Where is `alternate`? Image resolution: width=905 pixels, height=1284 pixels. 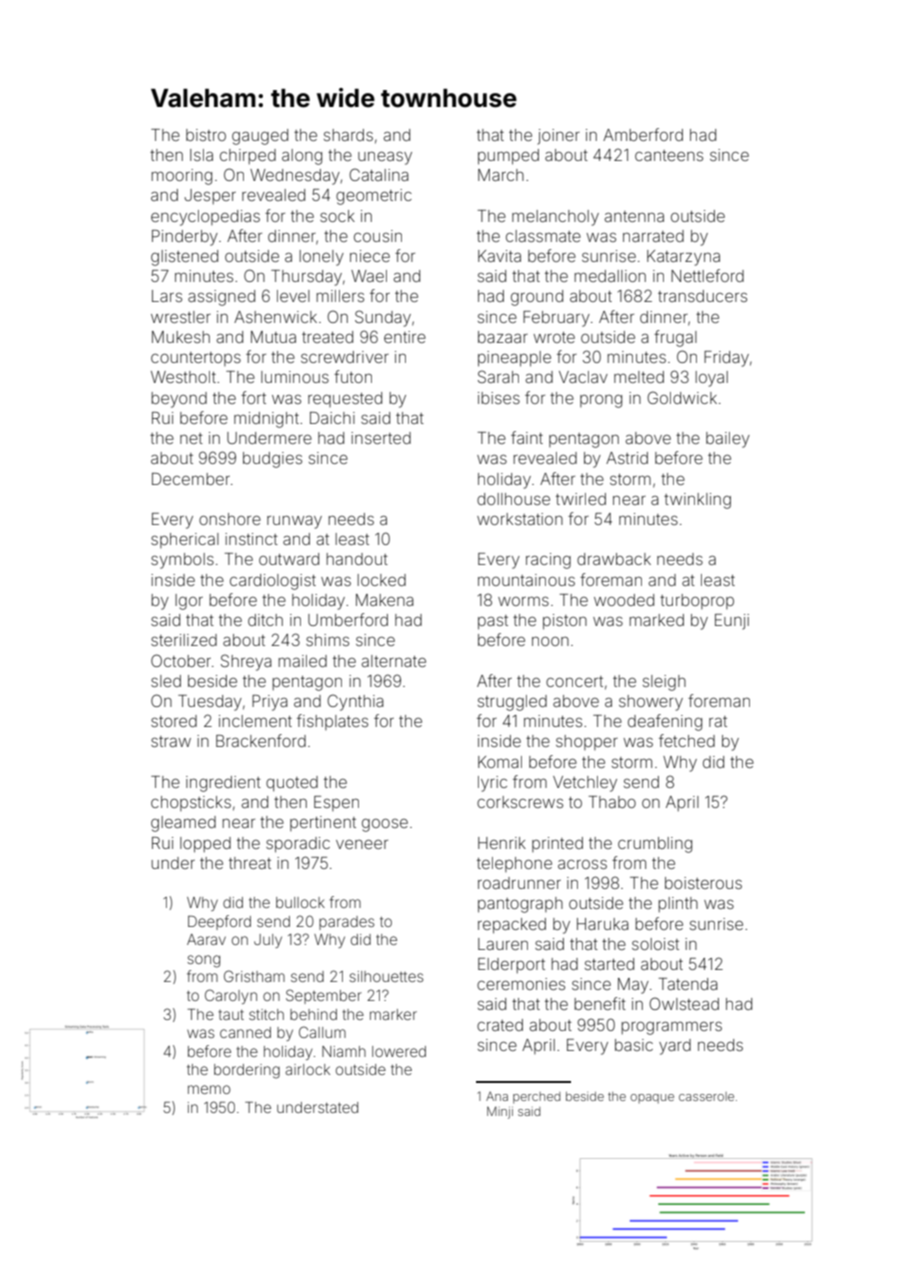
alternate is located at coordinates (394, 661).
